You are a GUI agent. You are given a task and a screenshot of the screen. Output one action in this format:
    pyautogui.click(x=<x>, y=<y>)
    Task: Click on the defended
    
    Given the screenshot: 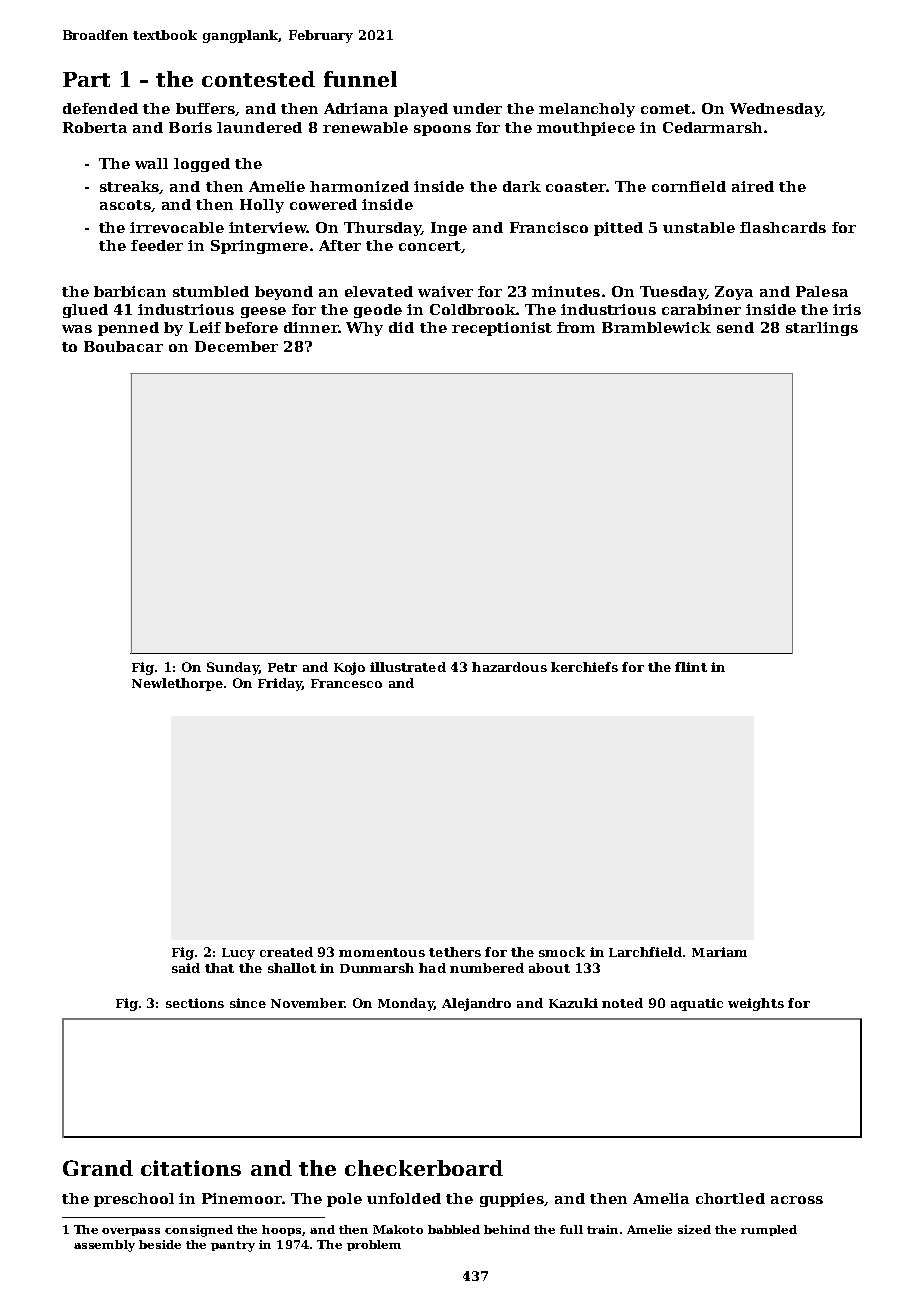 What is the action you would take?
    pyautogui.click(x=100, y=108)
